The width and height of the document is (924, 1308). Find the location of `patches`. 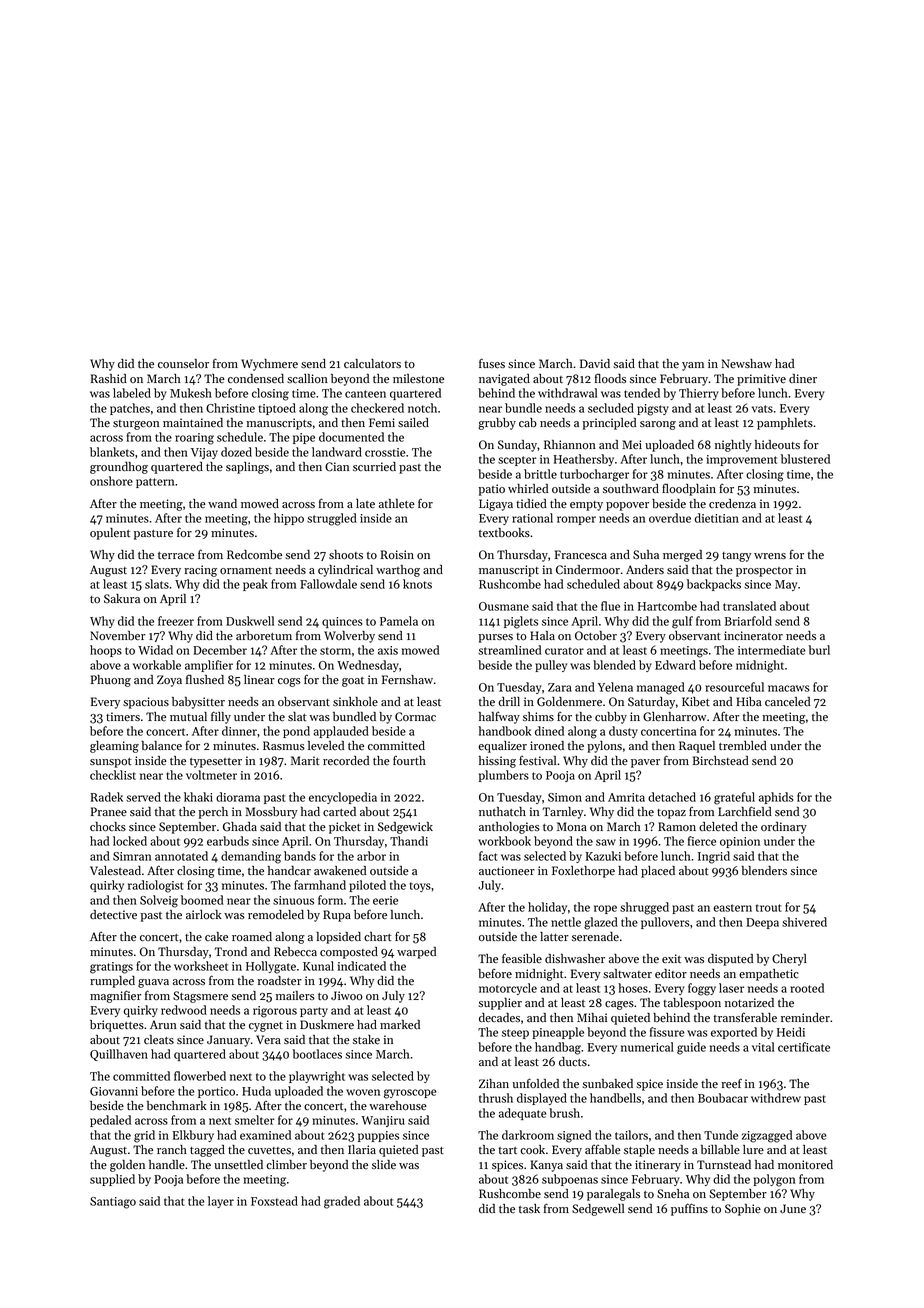

patches is located at coordinates (130, 409).
